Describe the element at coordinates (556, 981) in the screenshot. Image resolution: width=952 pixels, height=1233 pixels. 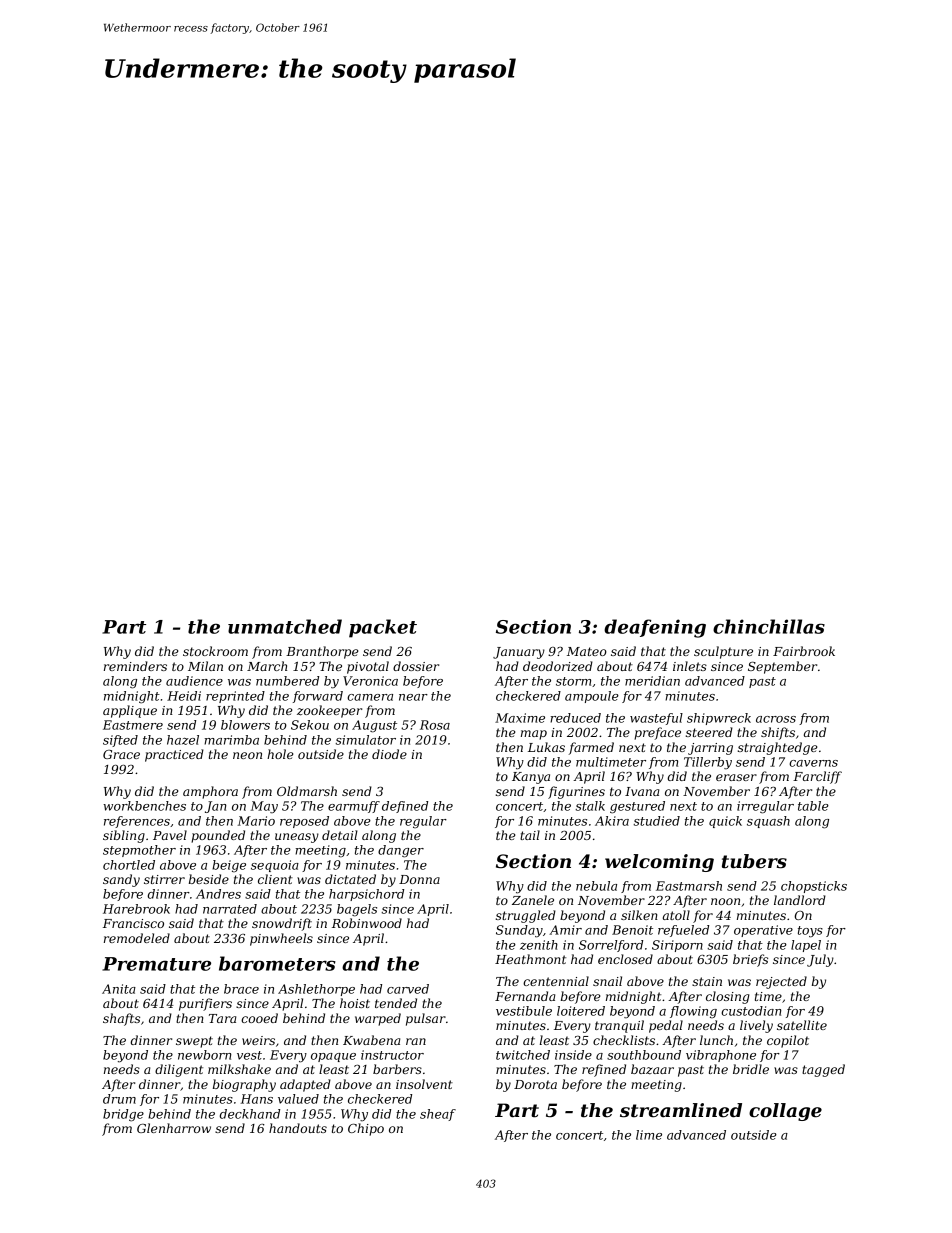
I see `centennial` at that location.
